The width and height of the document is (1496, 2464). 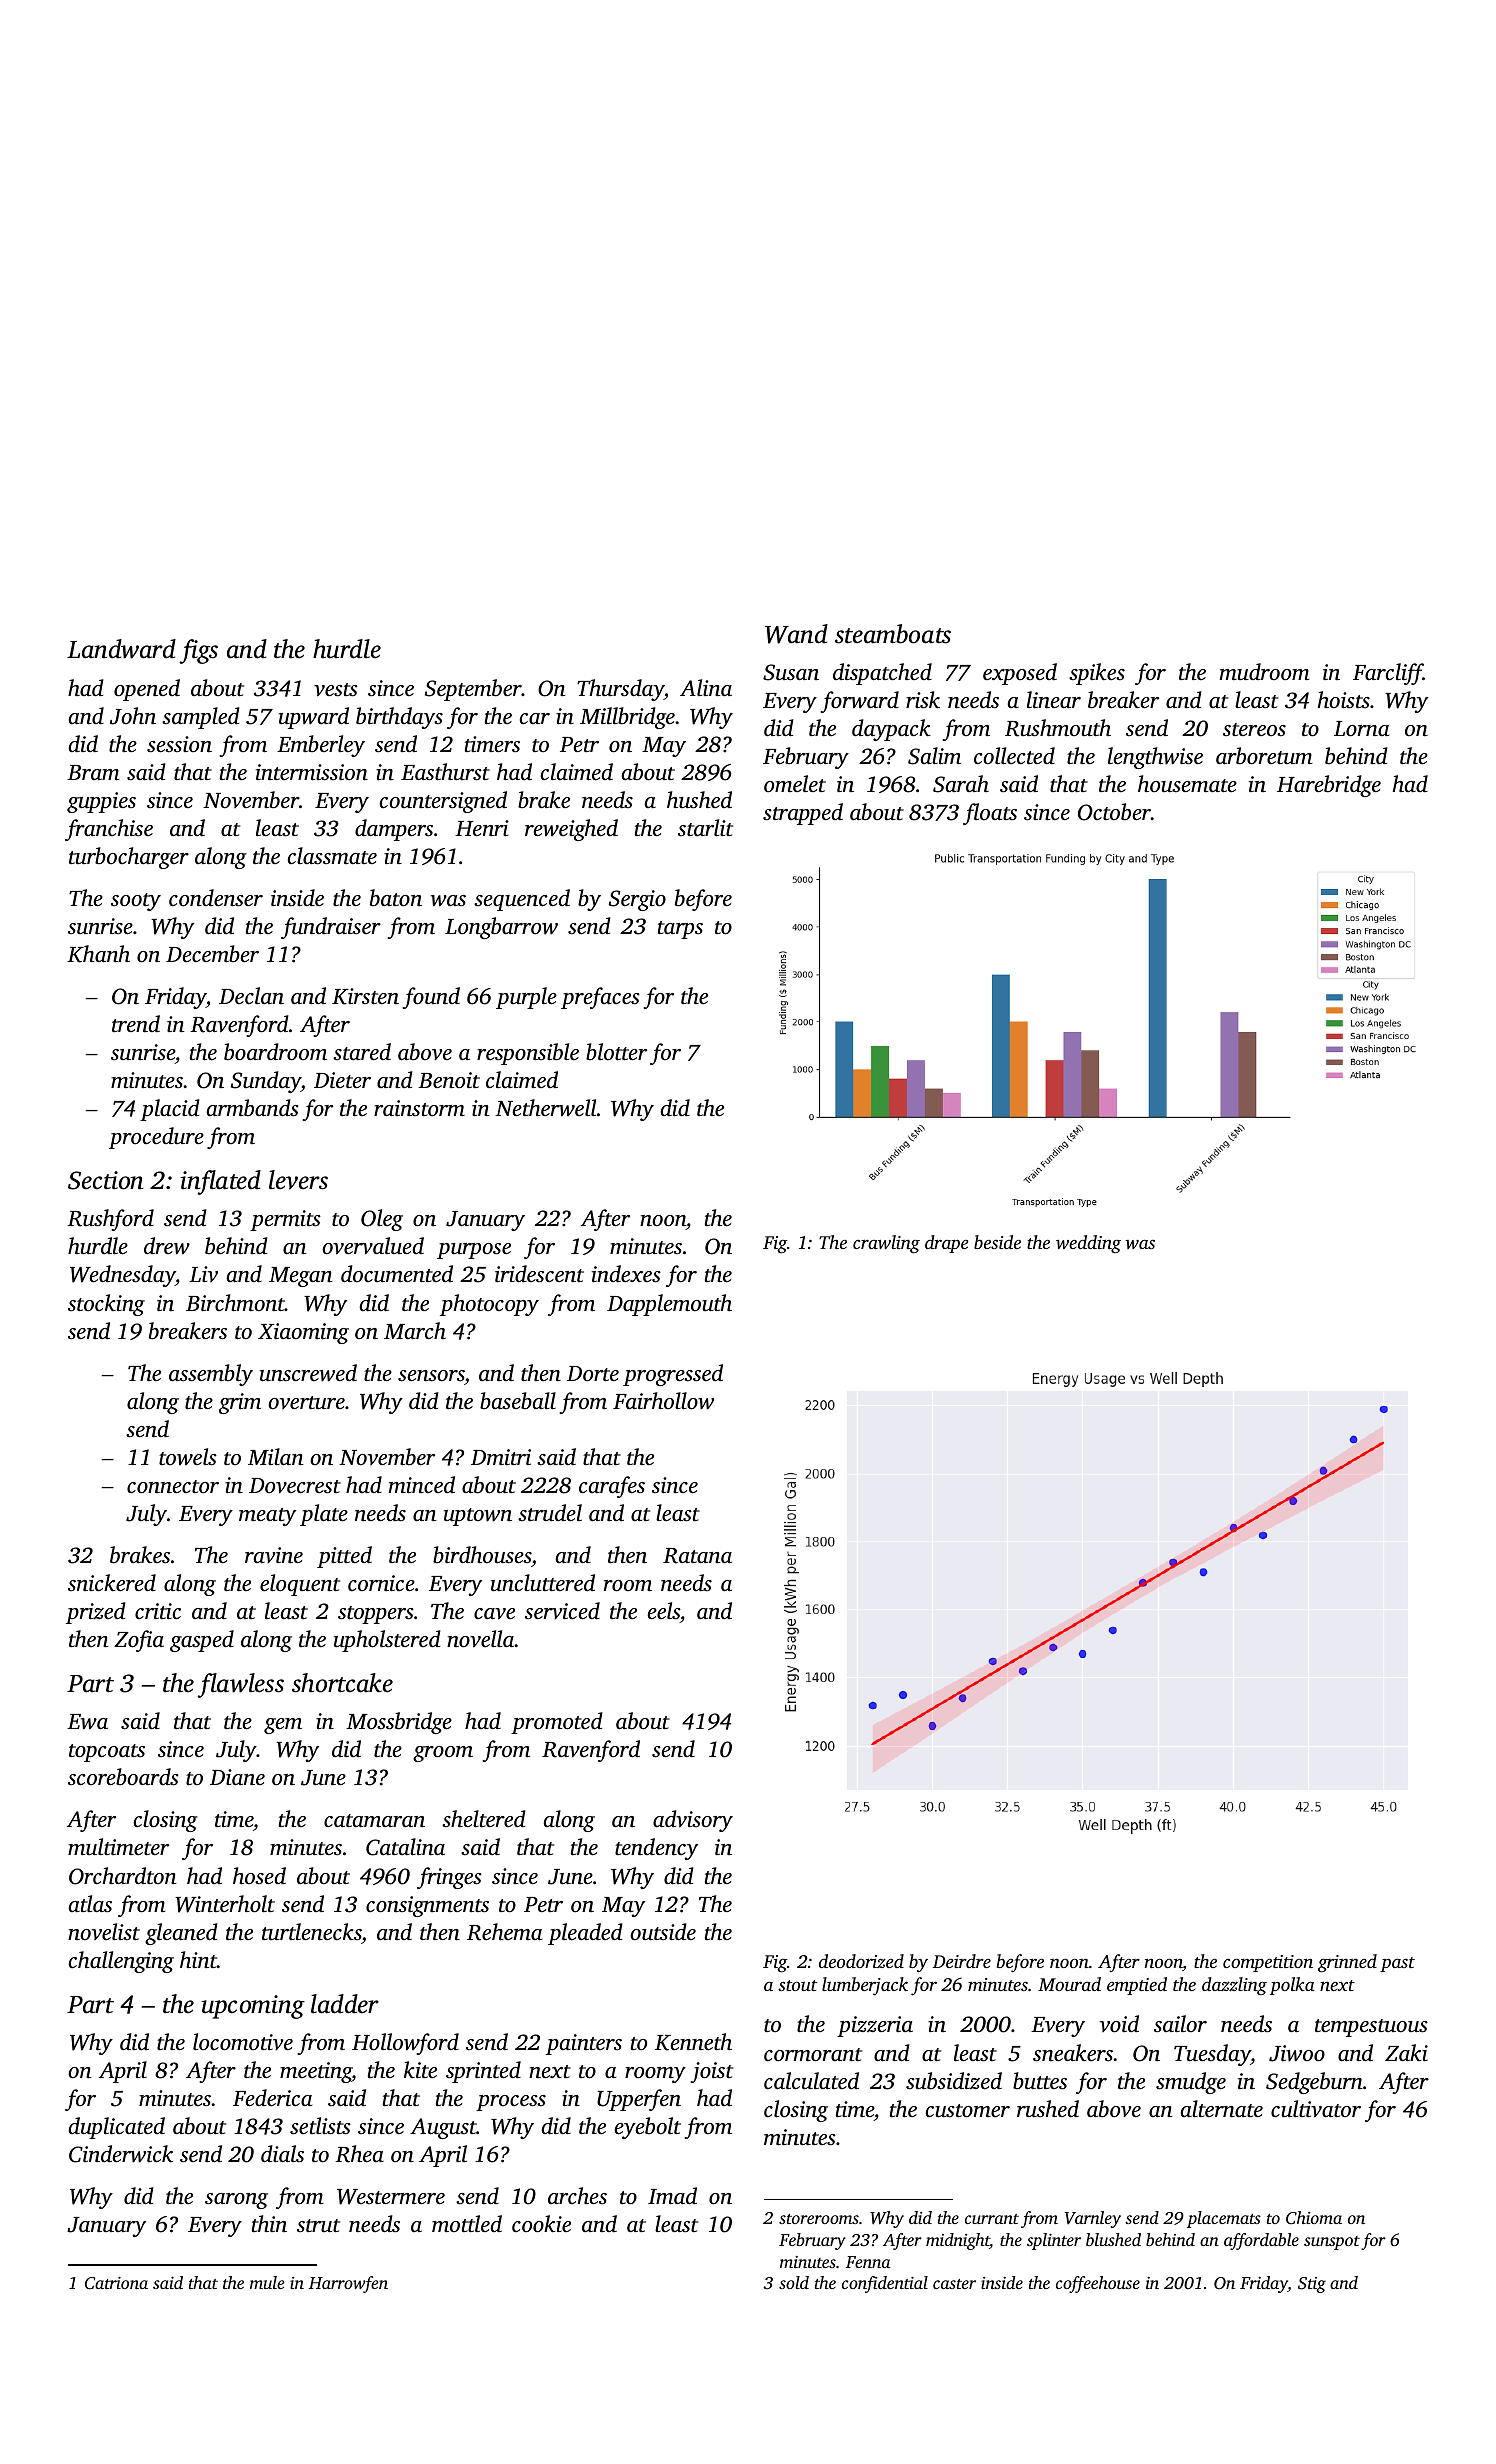 I want to click on Harebridge, so click(x=1329, y=786).
